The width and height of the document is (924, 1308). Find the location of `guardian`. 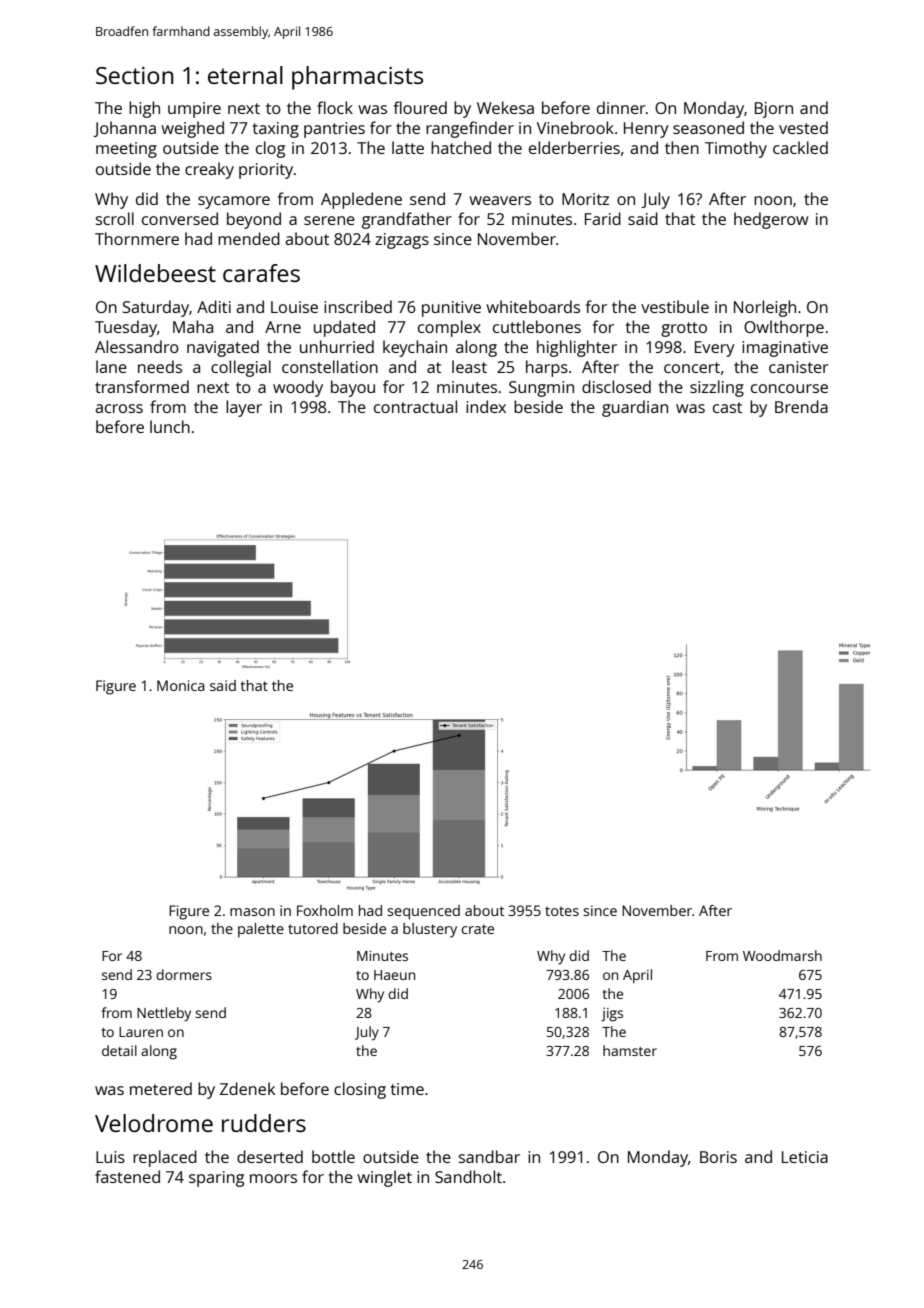

guardian is located at coordinates (635, 408).
